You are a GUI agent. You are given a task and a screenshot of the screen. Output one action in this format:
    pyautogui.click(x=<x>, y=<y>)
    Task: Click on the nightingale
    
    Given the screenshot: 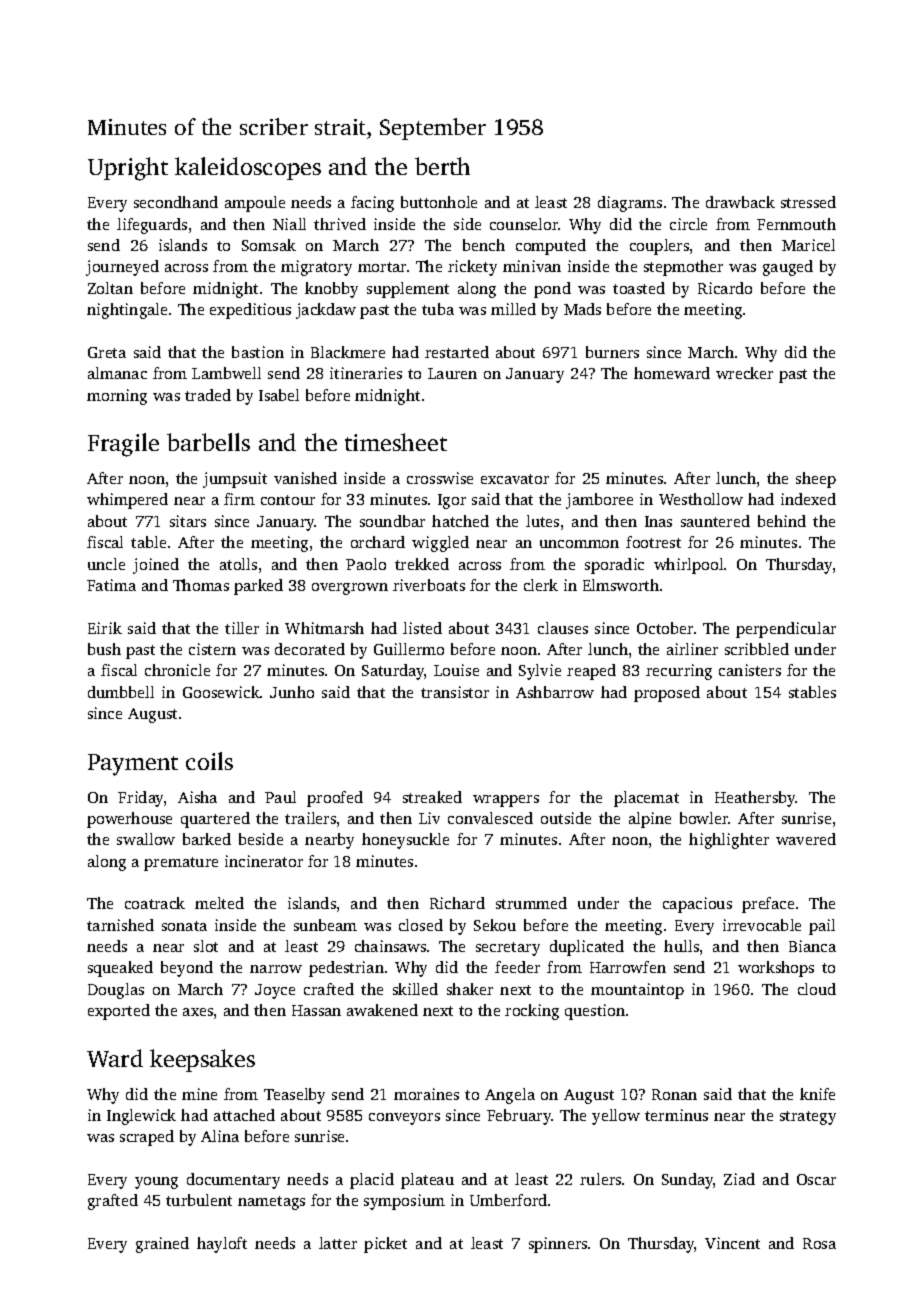 What is the action you would take?
    pyautogui.click(x=127, y=311)
